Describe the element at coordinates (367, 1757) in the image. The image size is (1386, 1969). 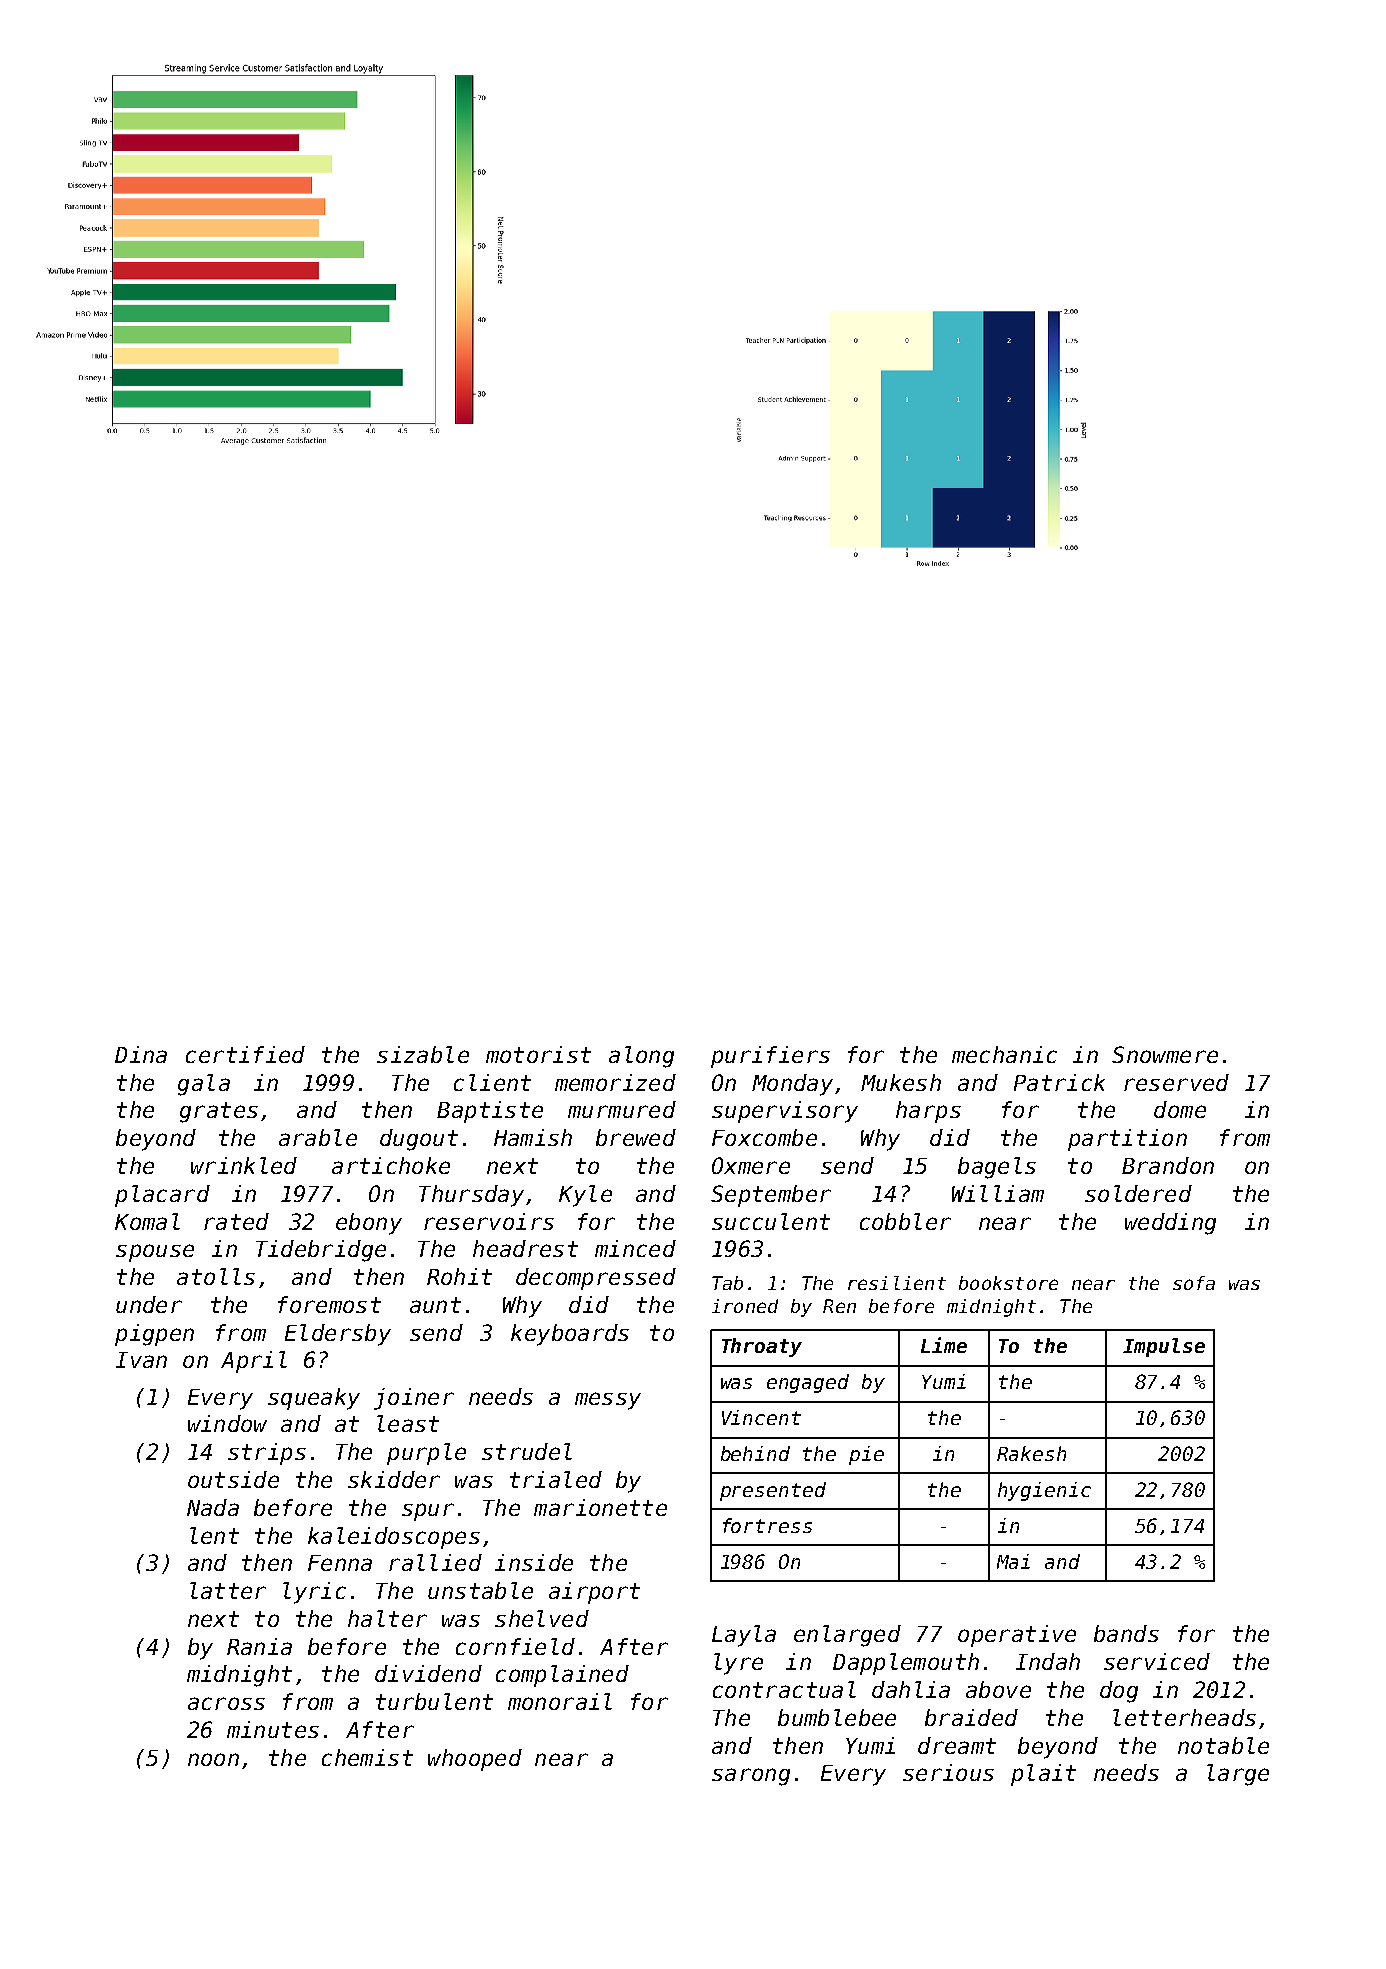
I see `chemist` at that location.
